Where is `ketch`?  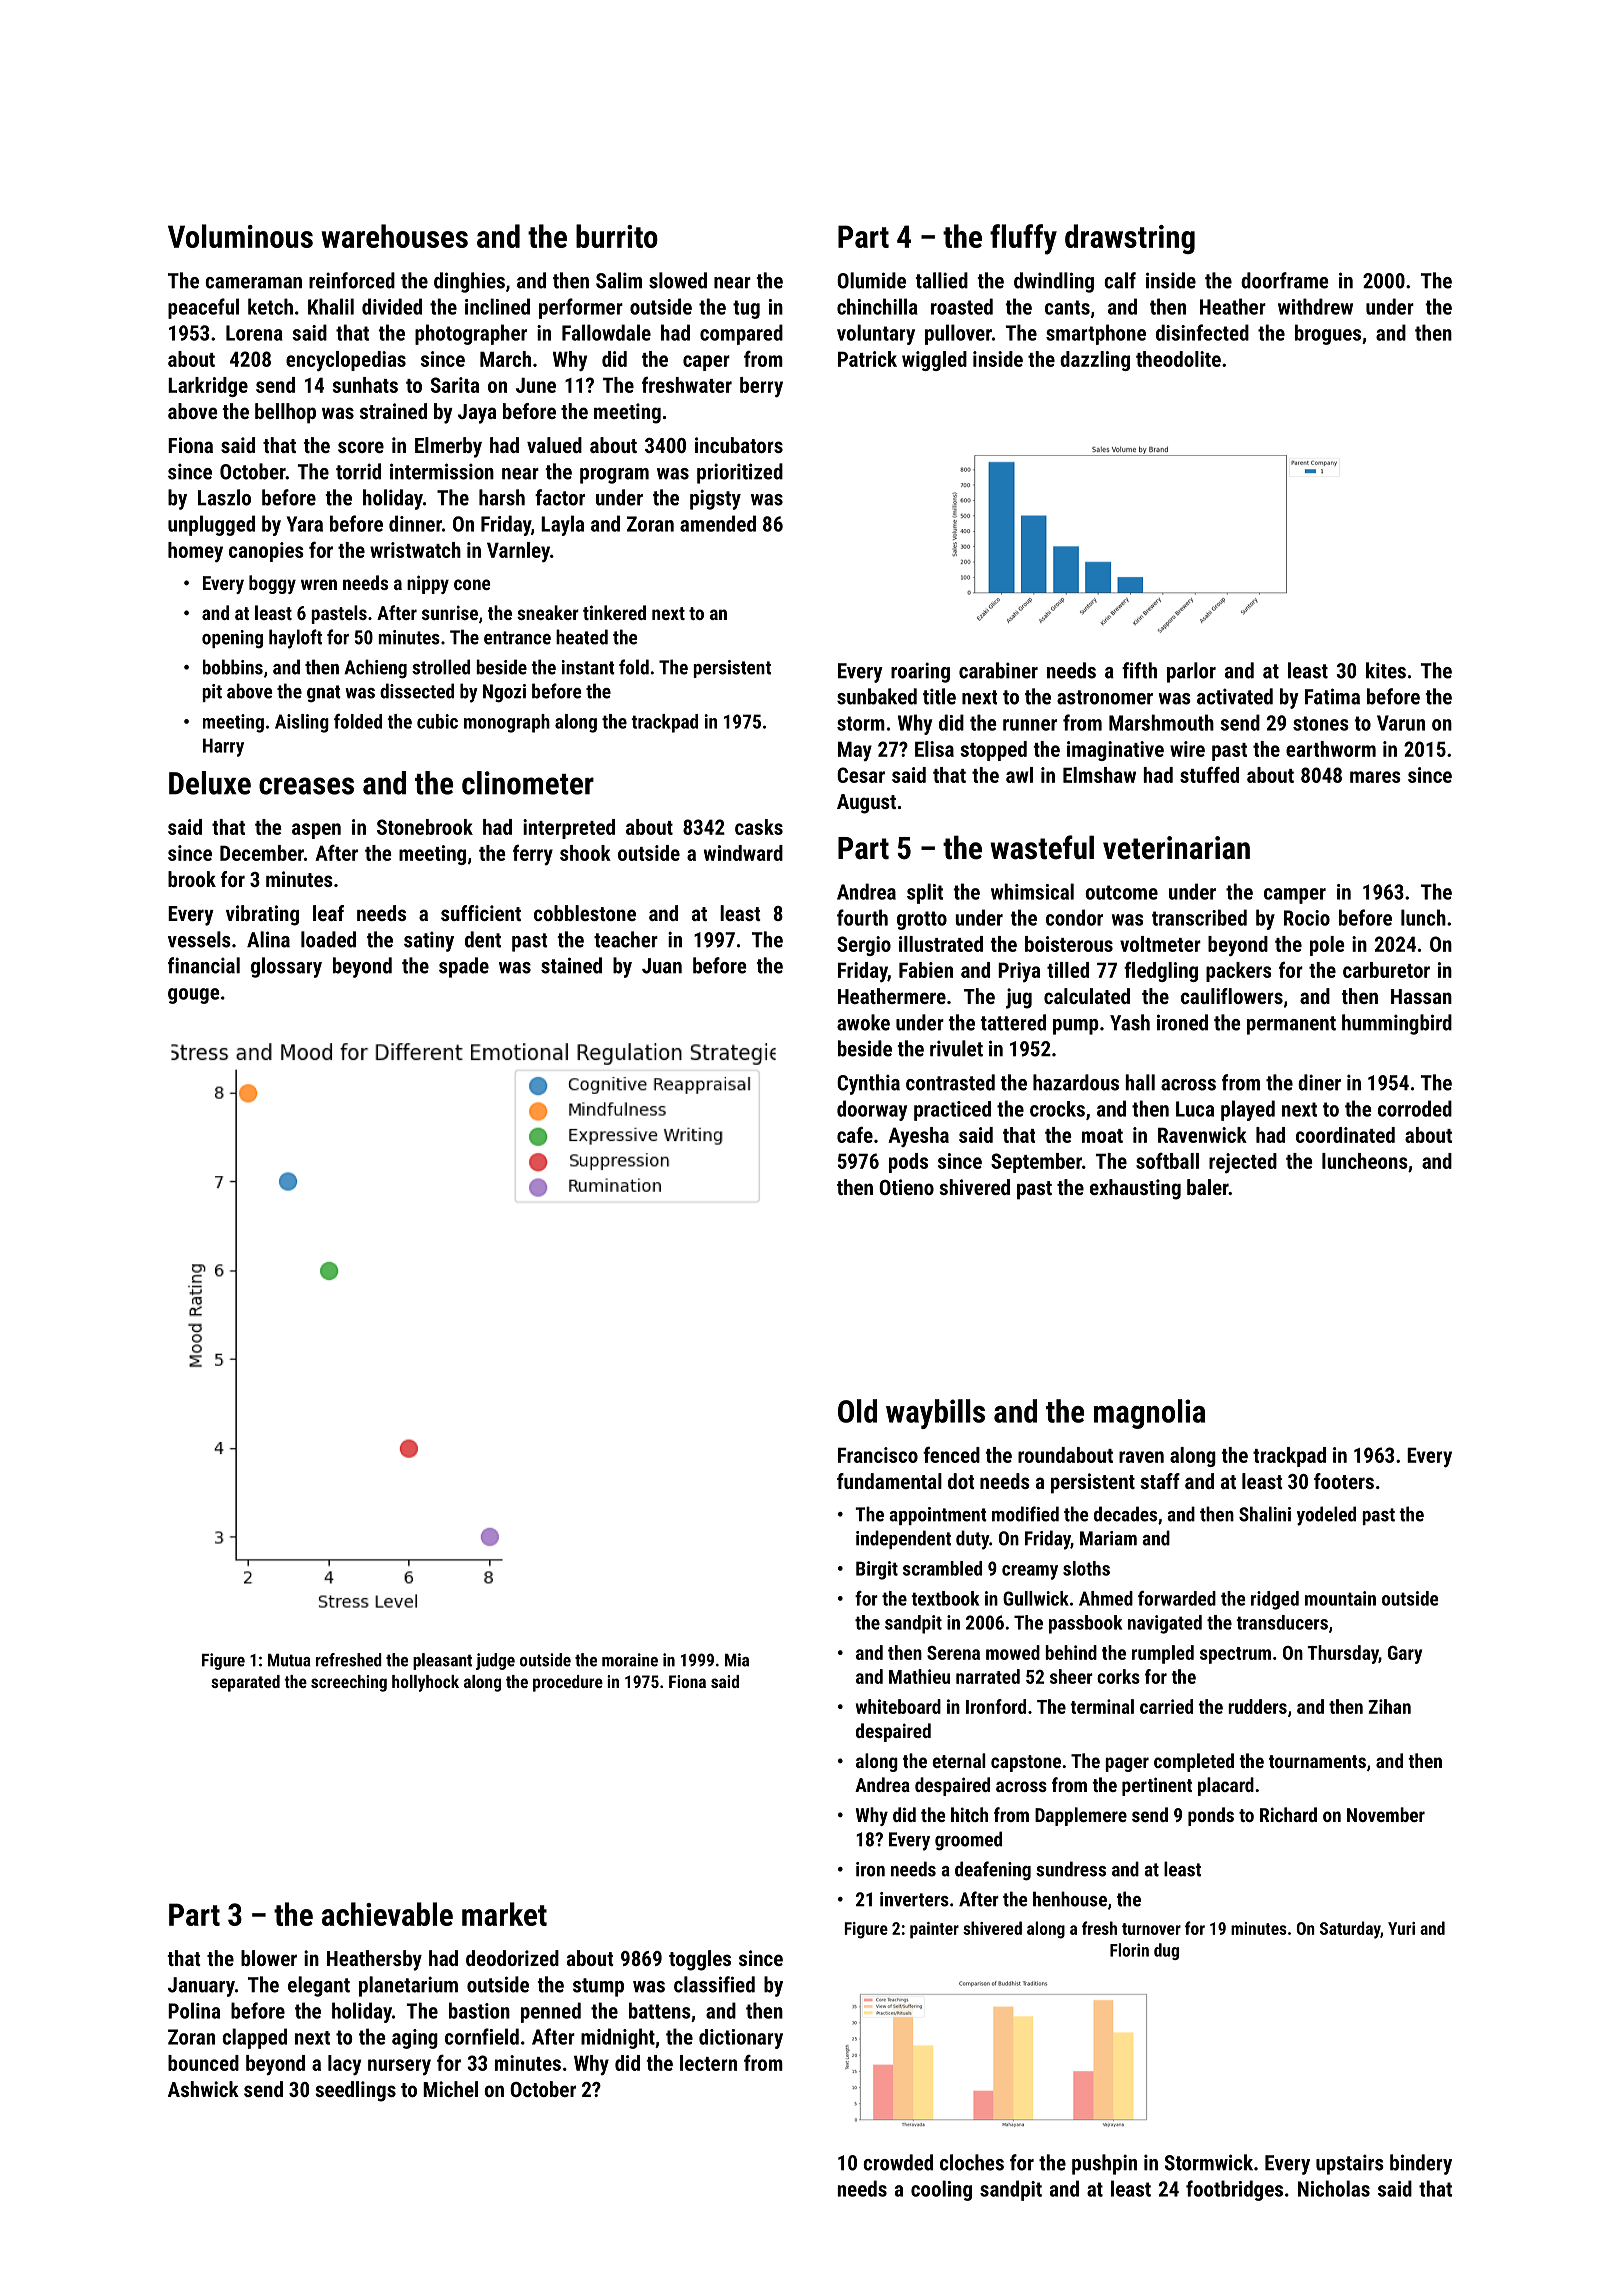 ketch is located at coordinates (270, 306).
